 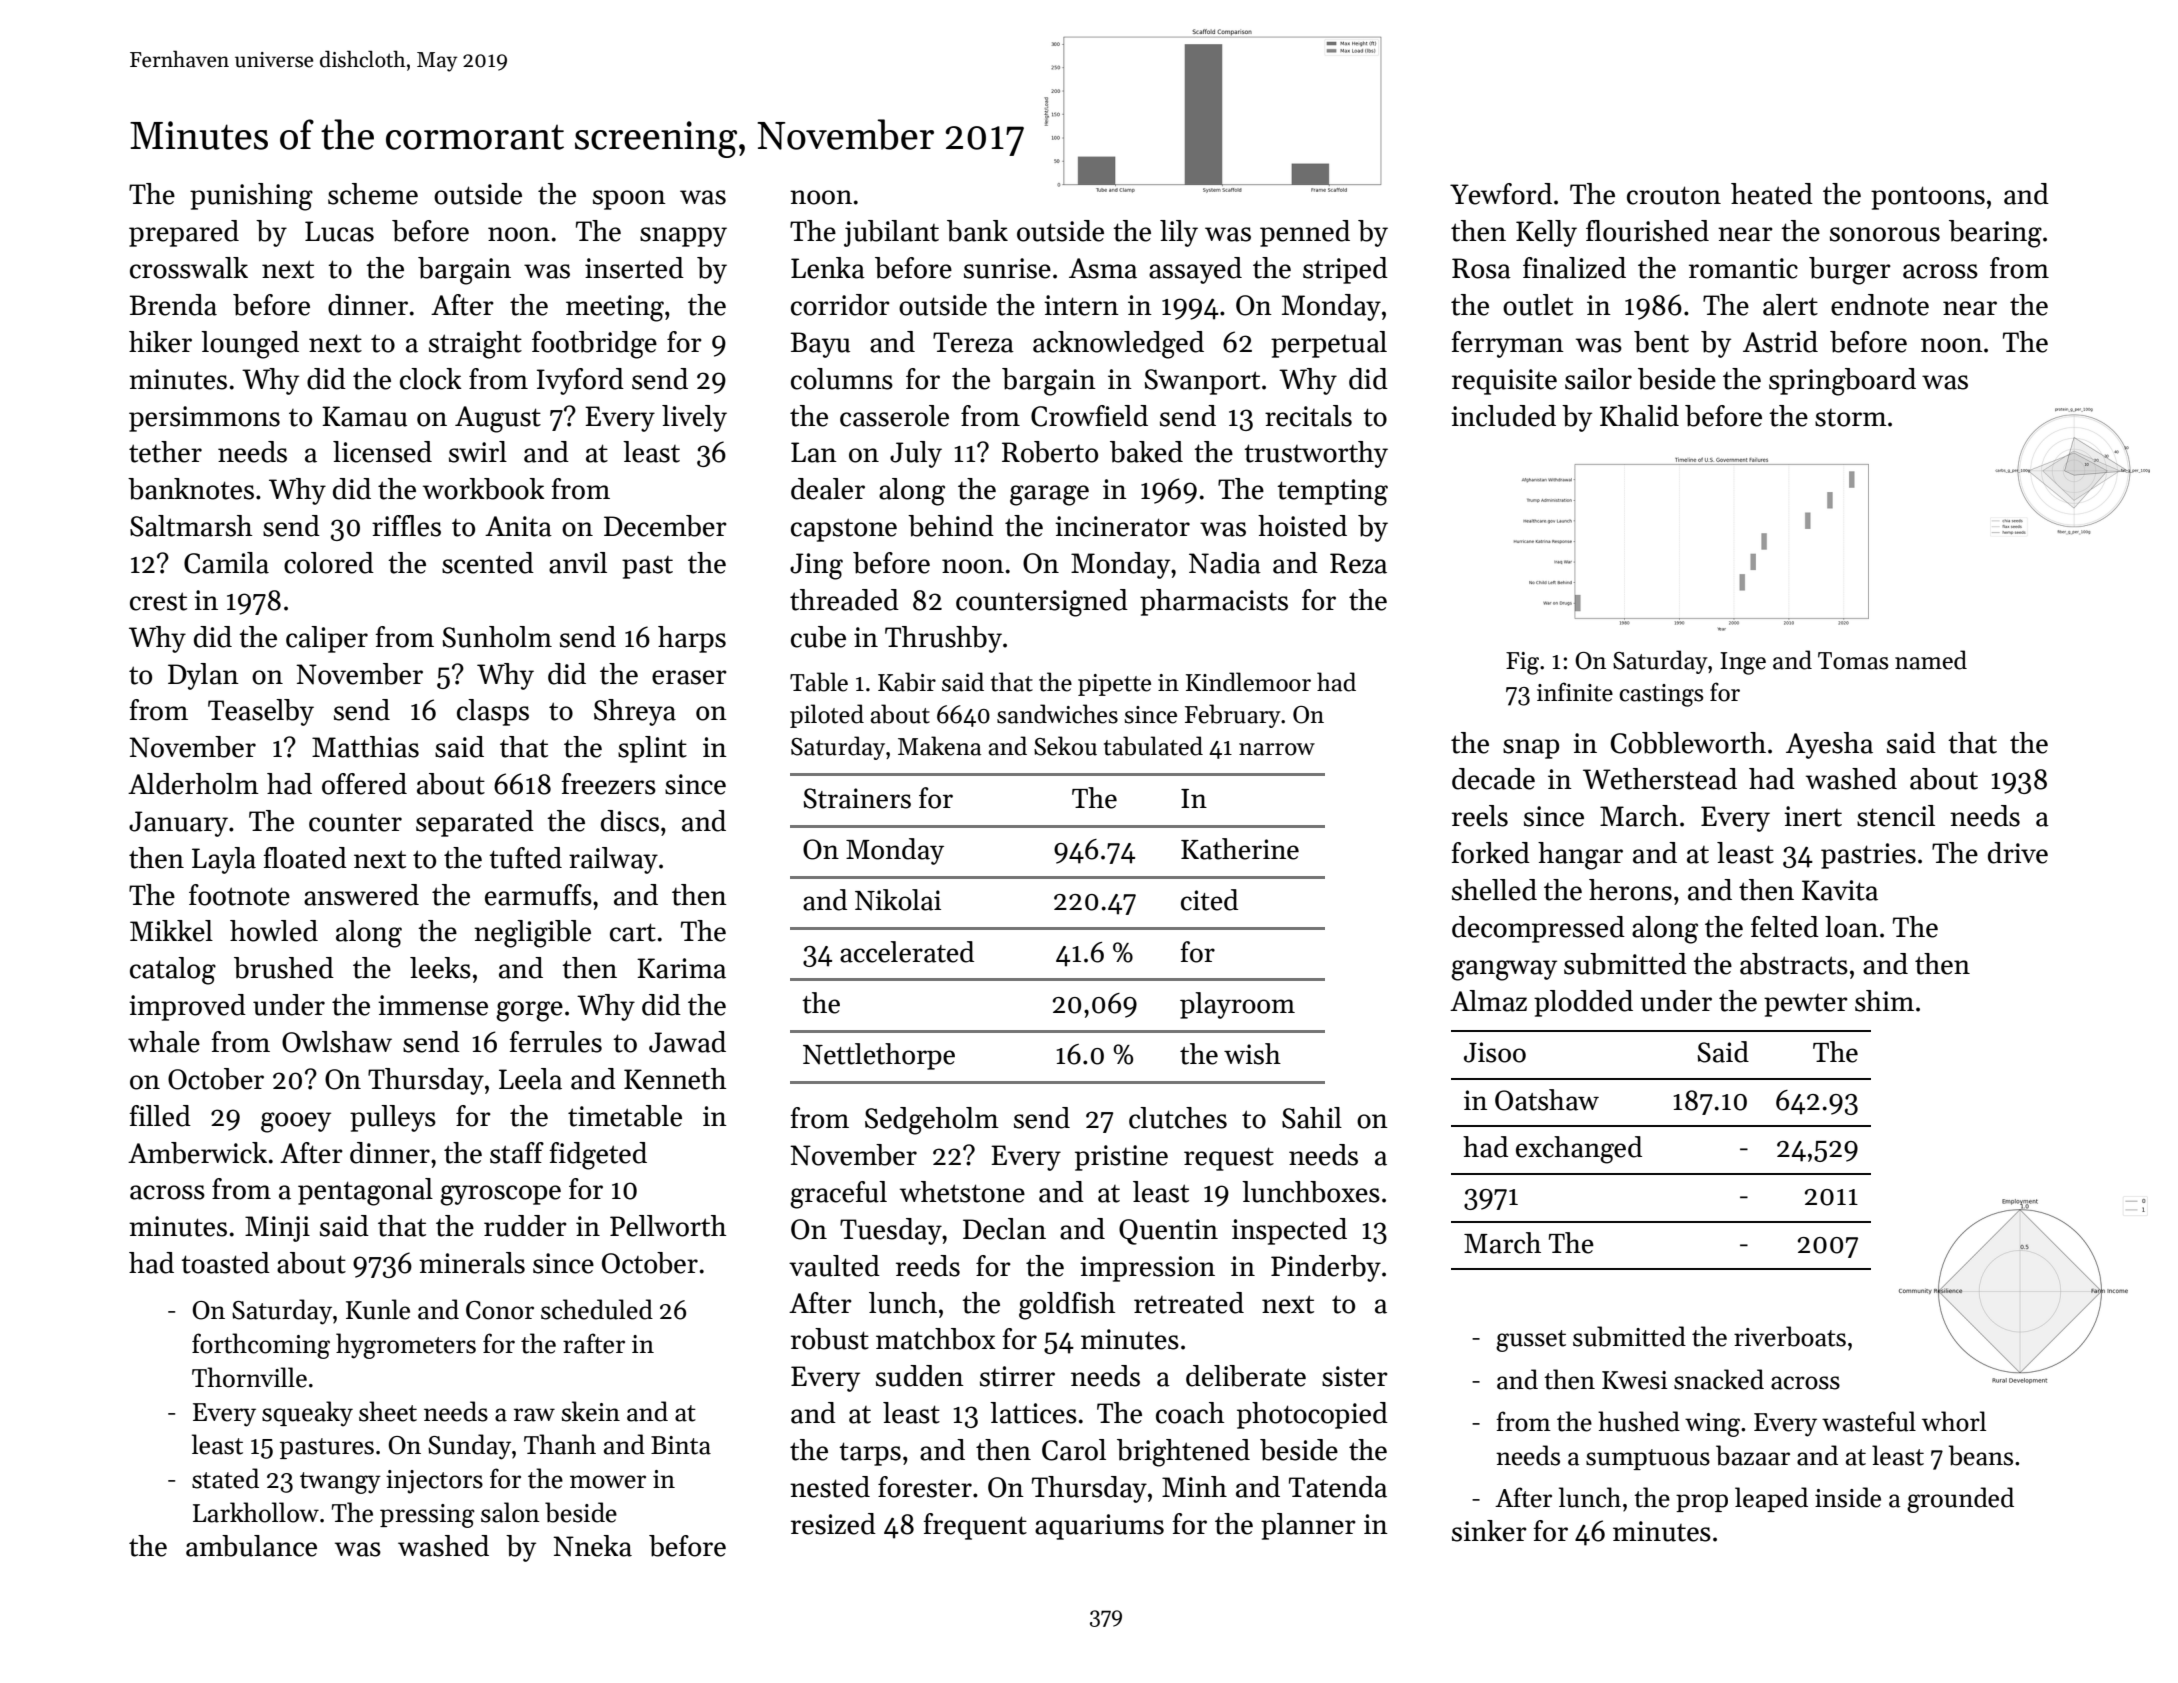 What do you see at coordinates (898, 900) in the screenshot?
I see `Nikolai` at bounding box center [898, 900].
